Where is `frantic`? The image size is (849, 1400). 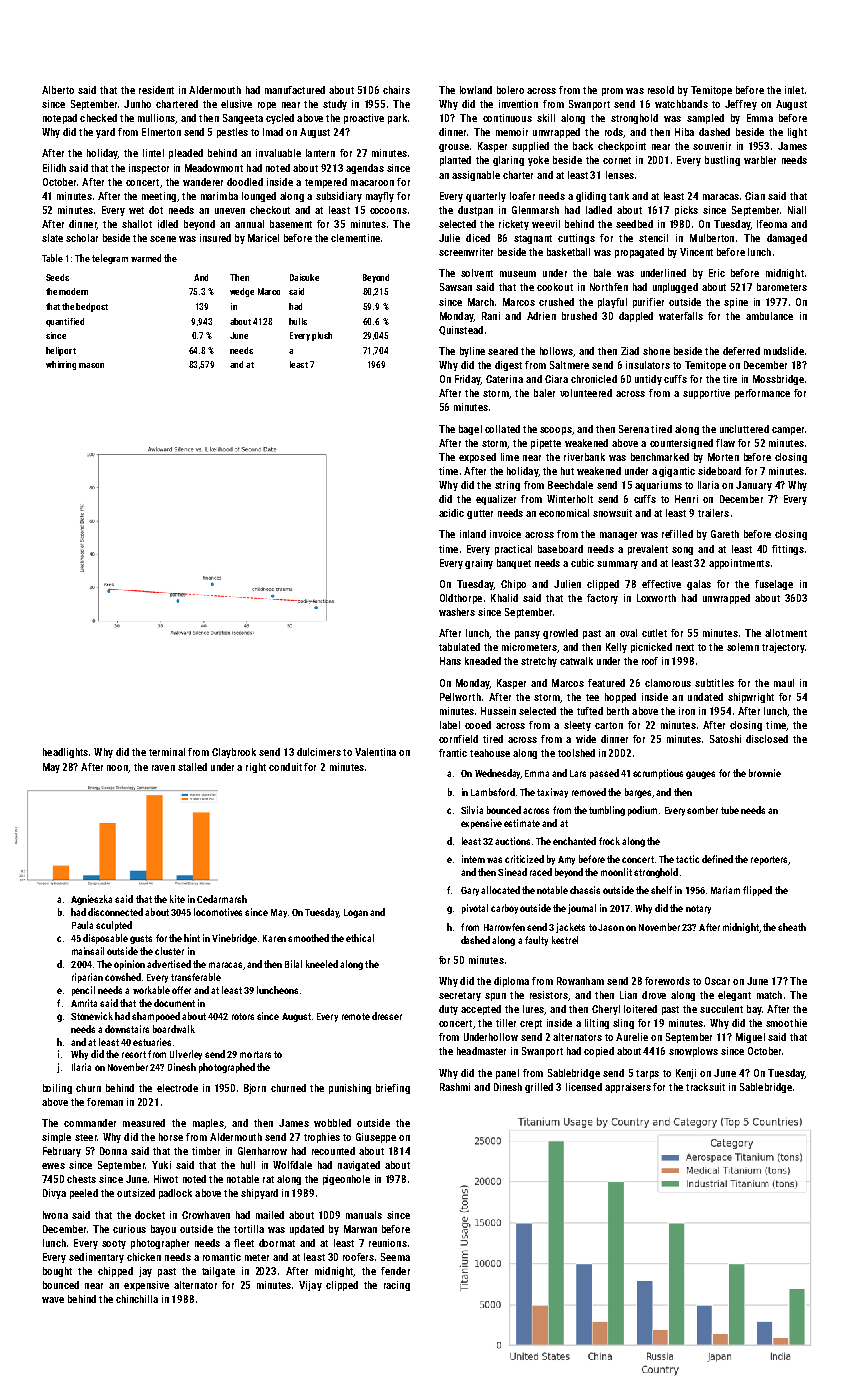 frantic is located at coordinates (453, 753).
